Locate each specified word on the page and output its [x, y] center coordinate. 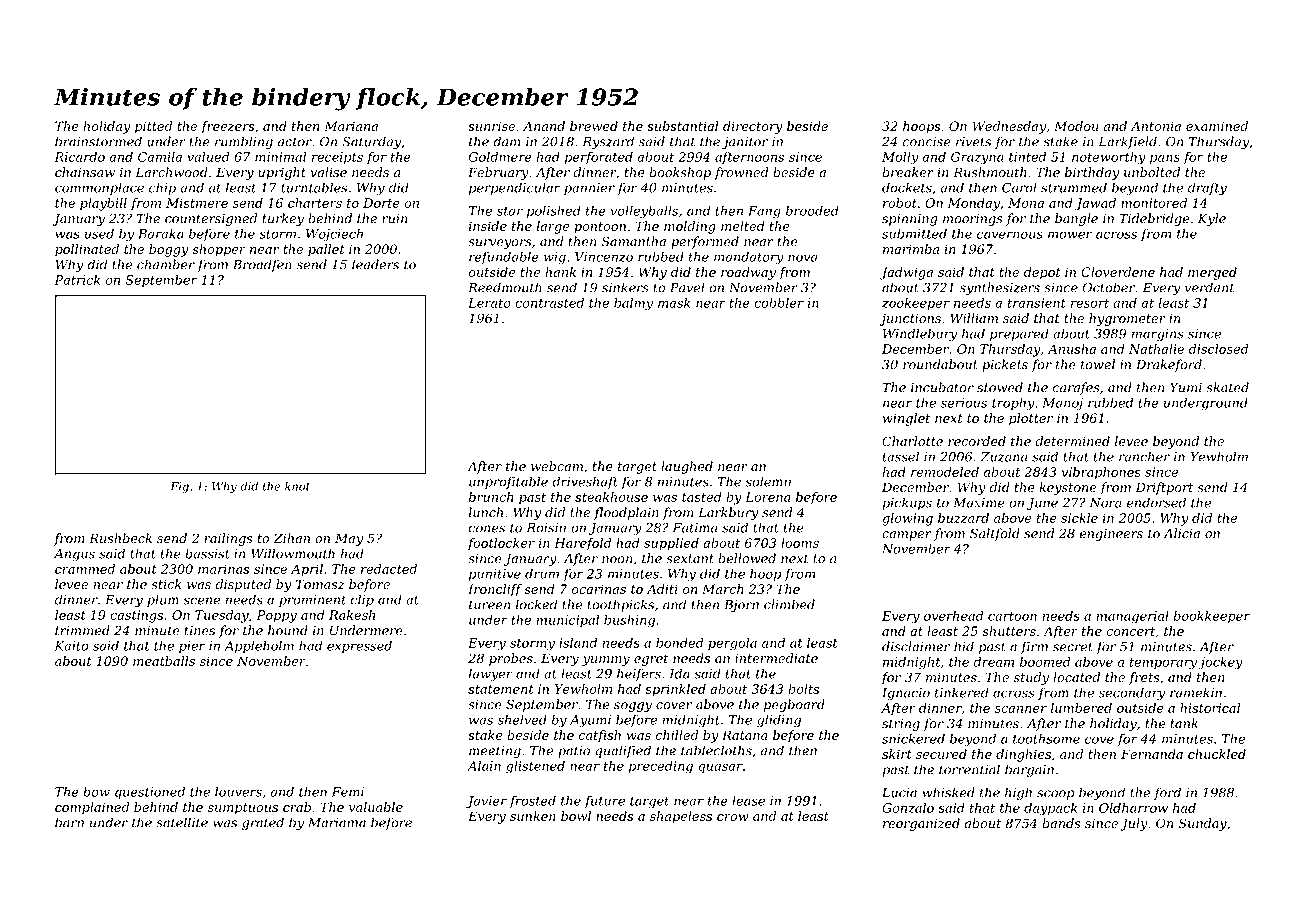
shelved [522, 719]
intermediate [776, 658]
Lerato [489, 303]
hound [288, 630]
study [1031, 678]
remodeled [945, 472]
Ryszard [608, 142]
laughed [687, 467]
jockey [1220, 663]
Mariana [351, 126]
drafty [1207, 189]
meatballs [164, 661]
